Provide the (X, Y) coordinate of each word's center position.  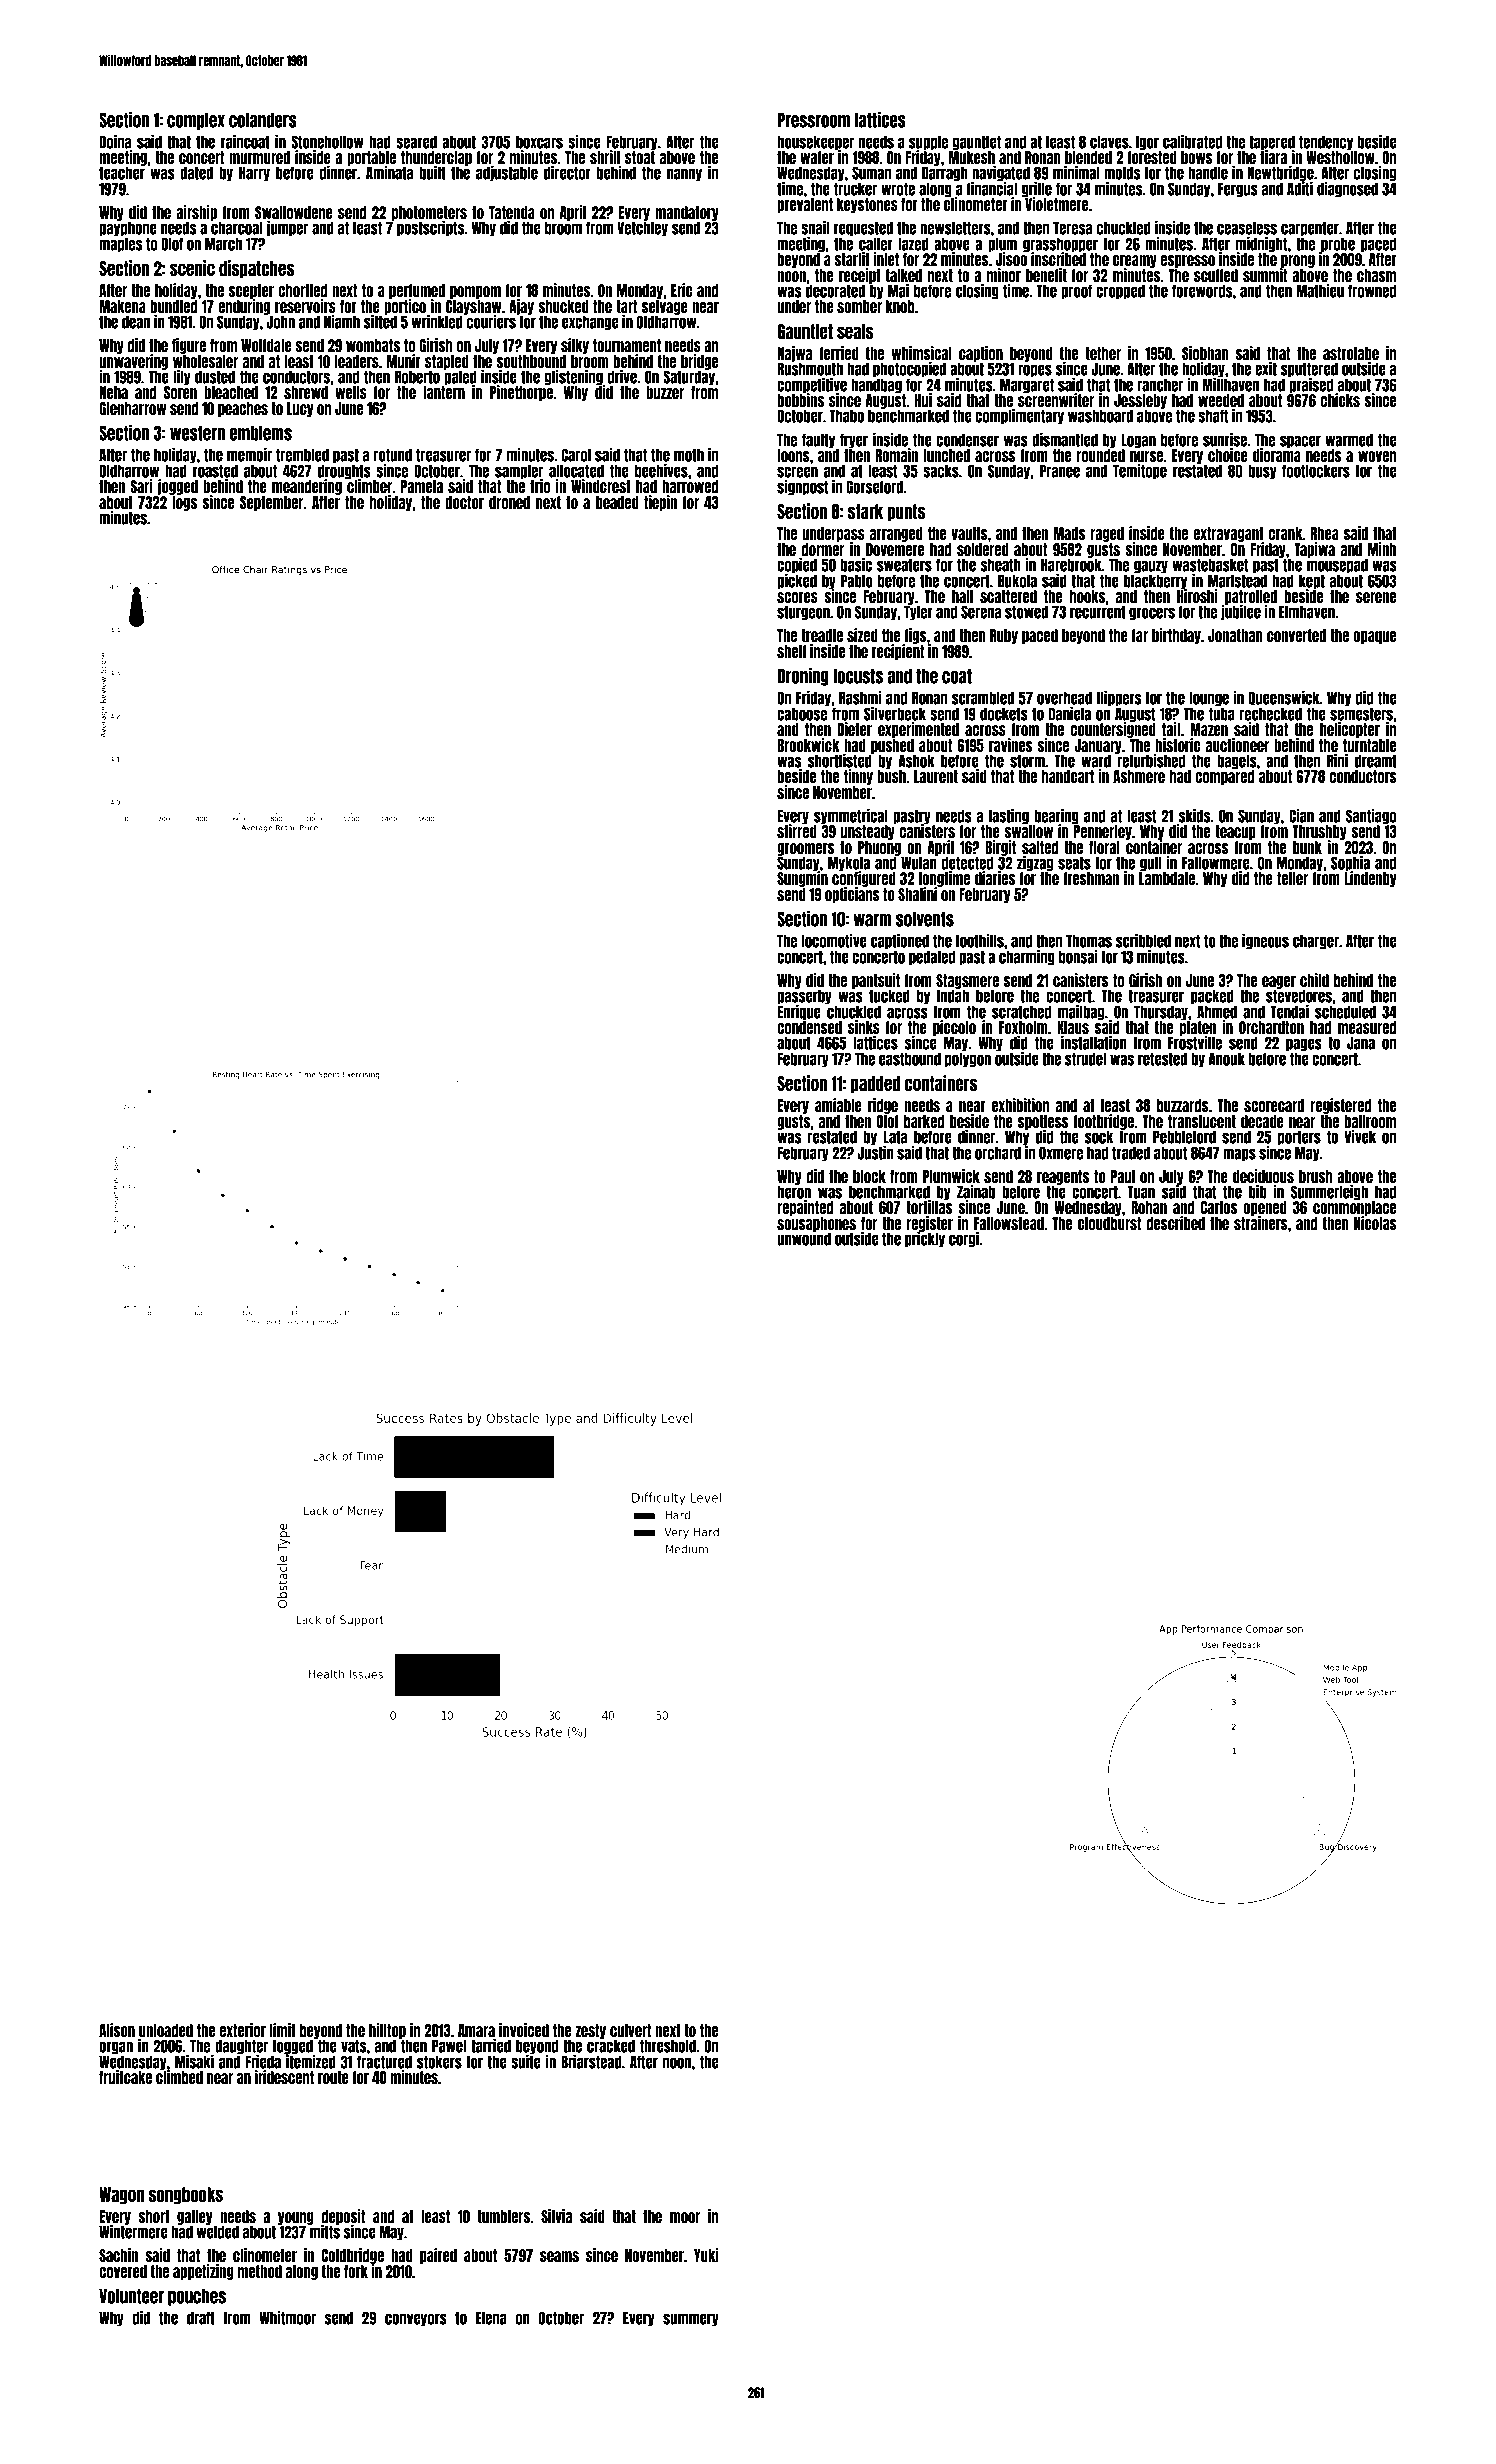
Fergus (1238, 190)
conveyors (416, 2320)
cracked (611, 2046)
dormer (823, 549)
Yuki (706, 2255)
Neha (113, 392)
